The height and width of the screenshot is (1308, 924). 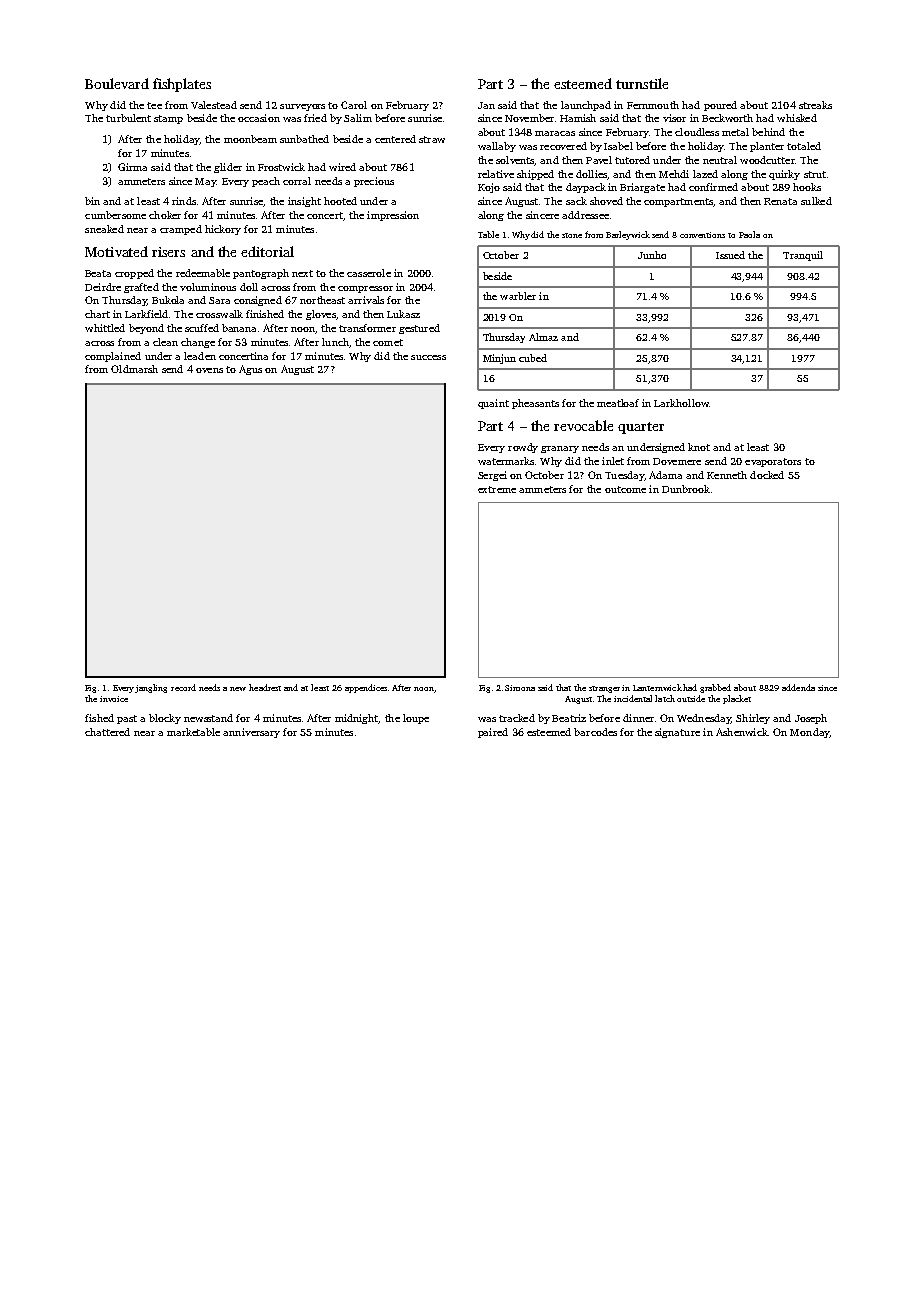 What do you see at coordinates (250, 370) in the screenshot?
I see `Agus` at bounding box center [250, 370].
